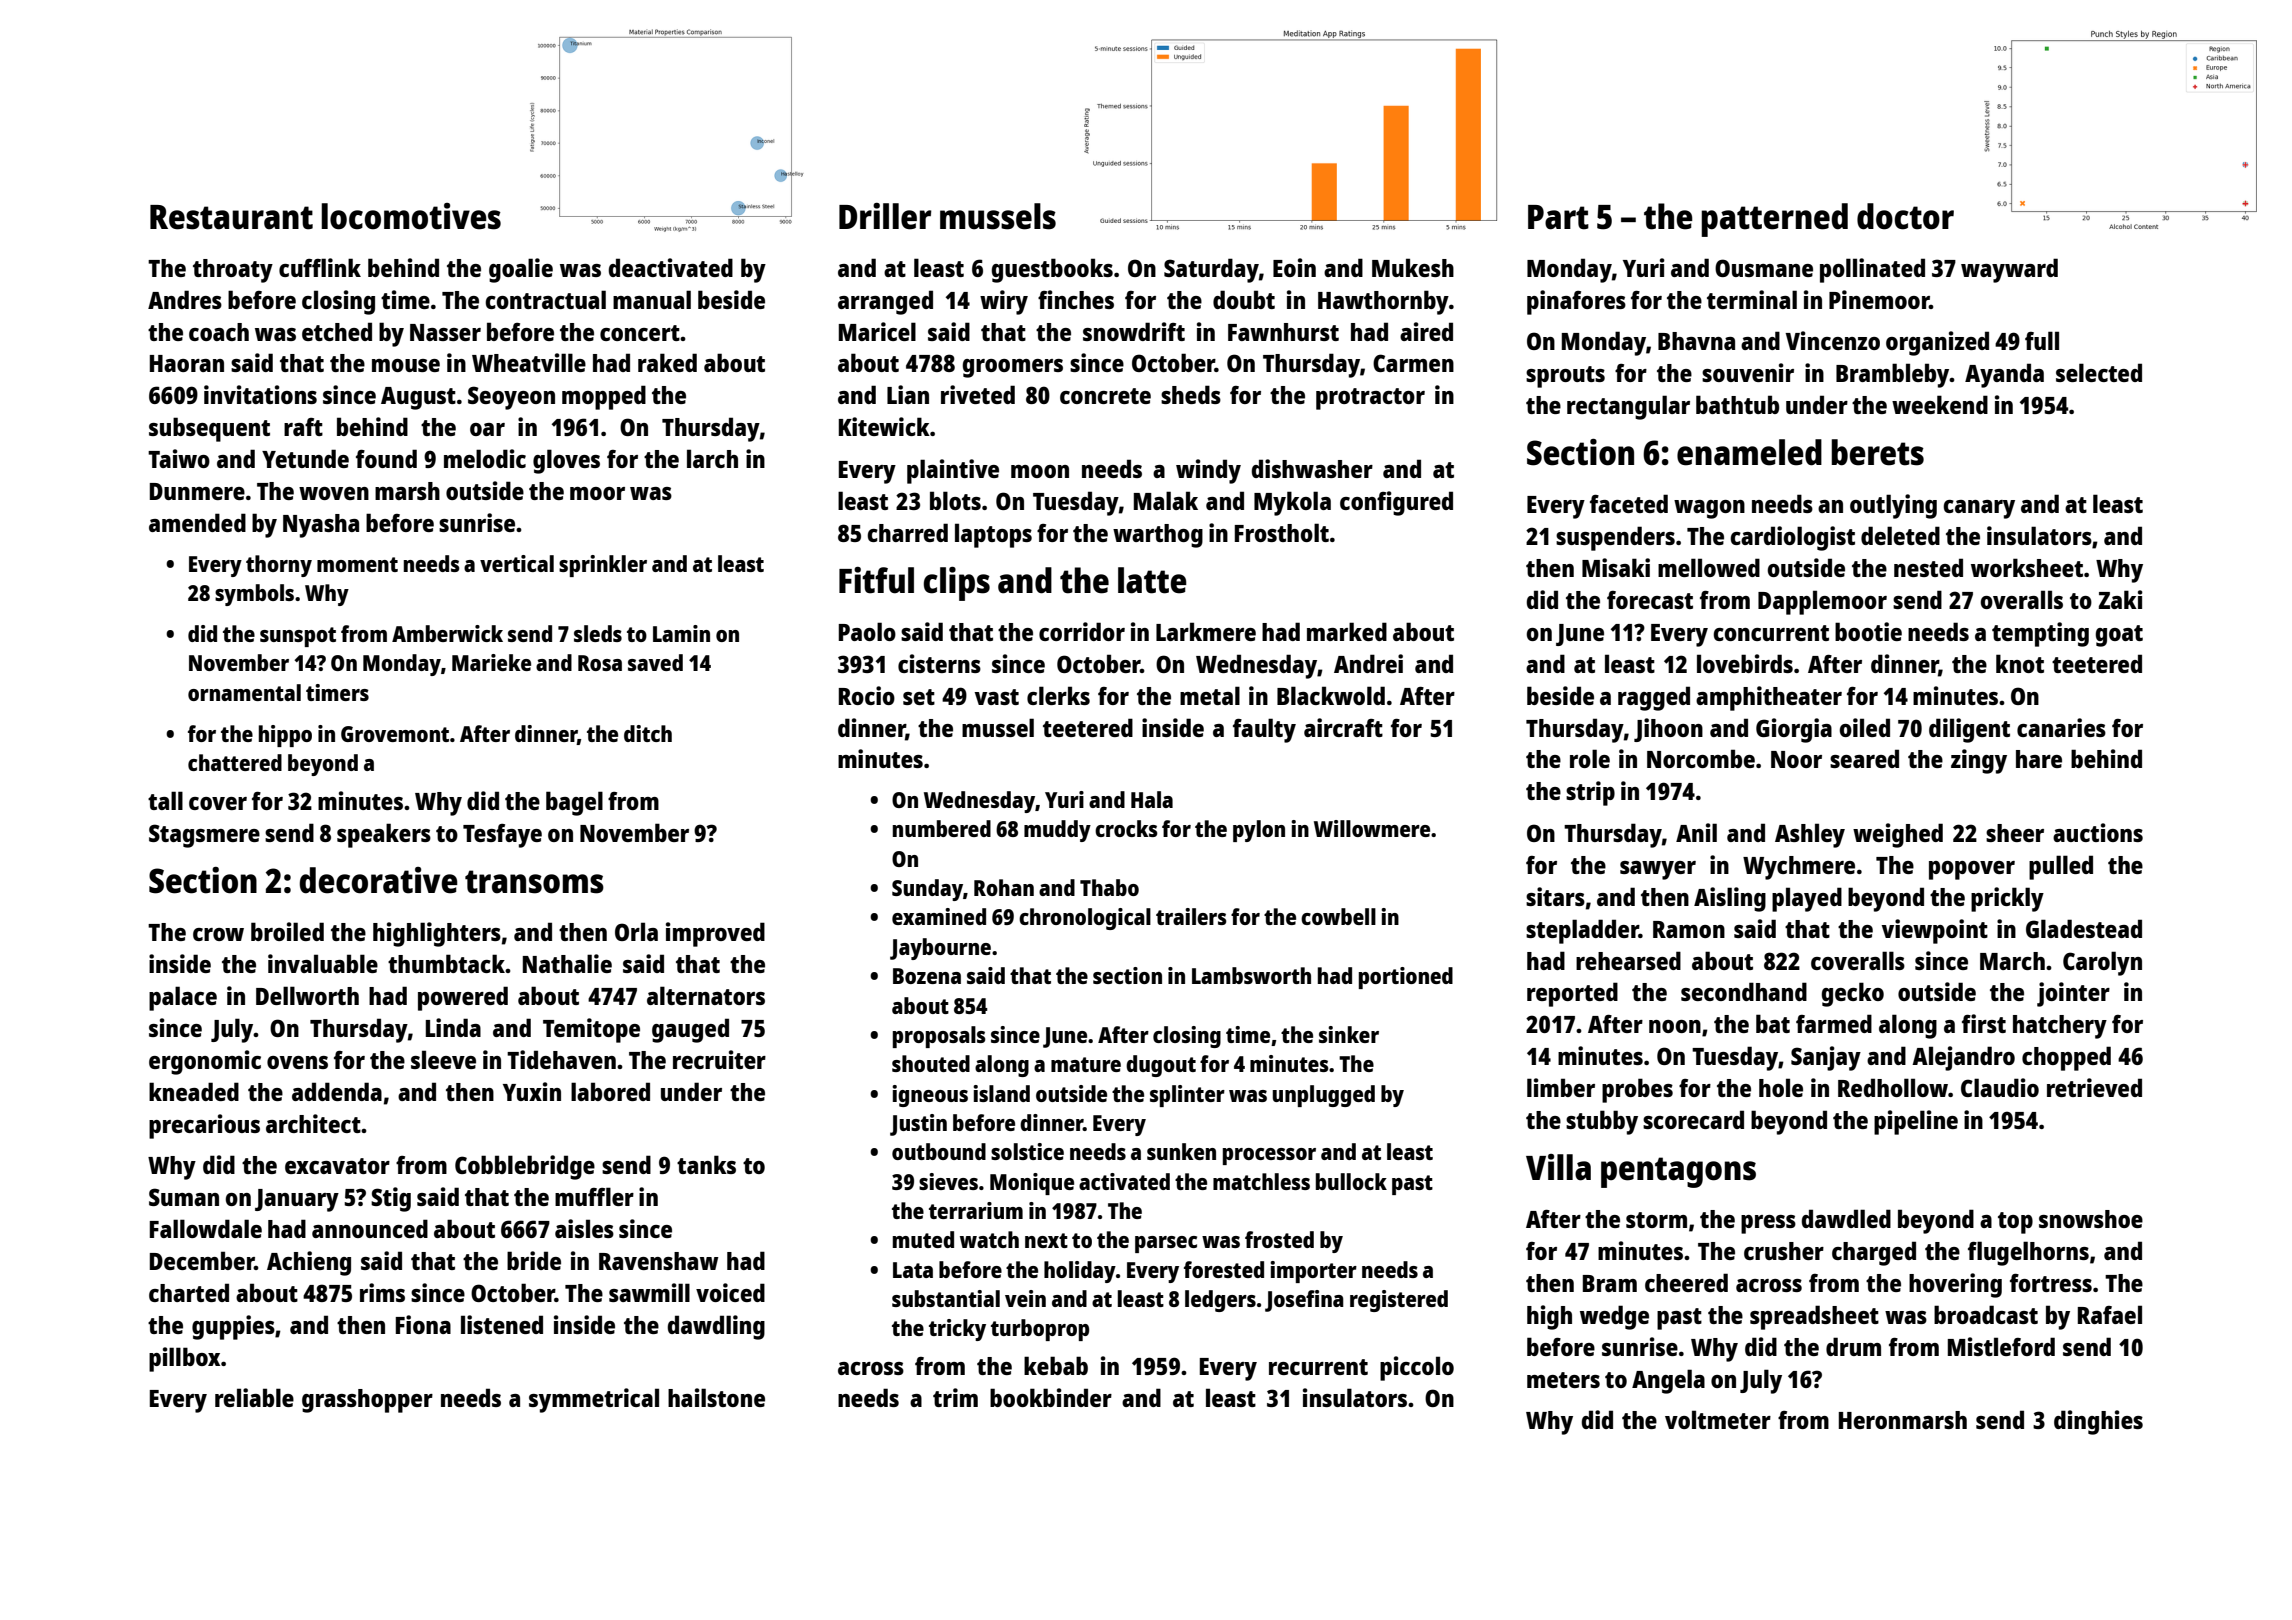 This page has height=1620, width=2292. What do you see at coordinates (298, 637) in the page?
I see `sunspot` at bounding box center [298, 637].
